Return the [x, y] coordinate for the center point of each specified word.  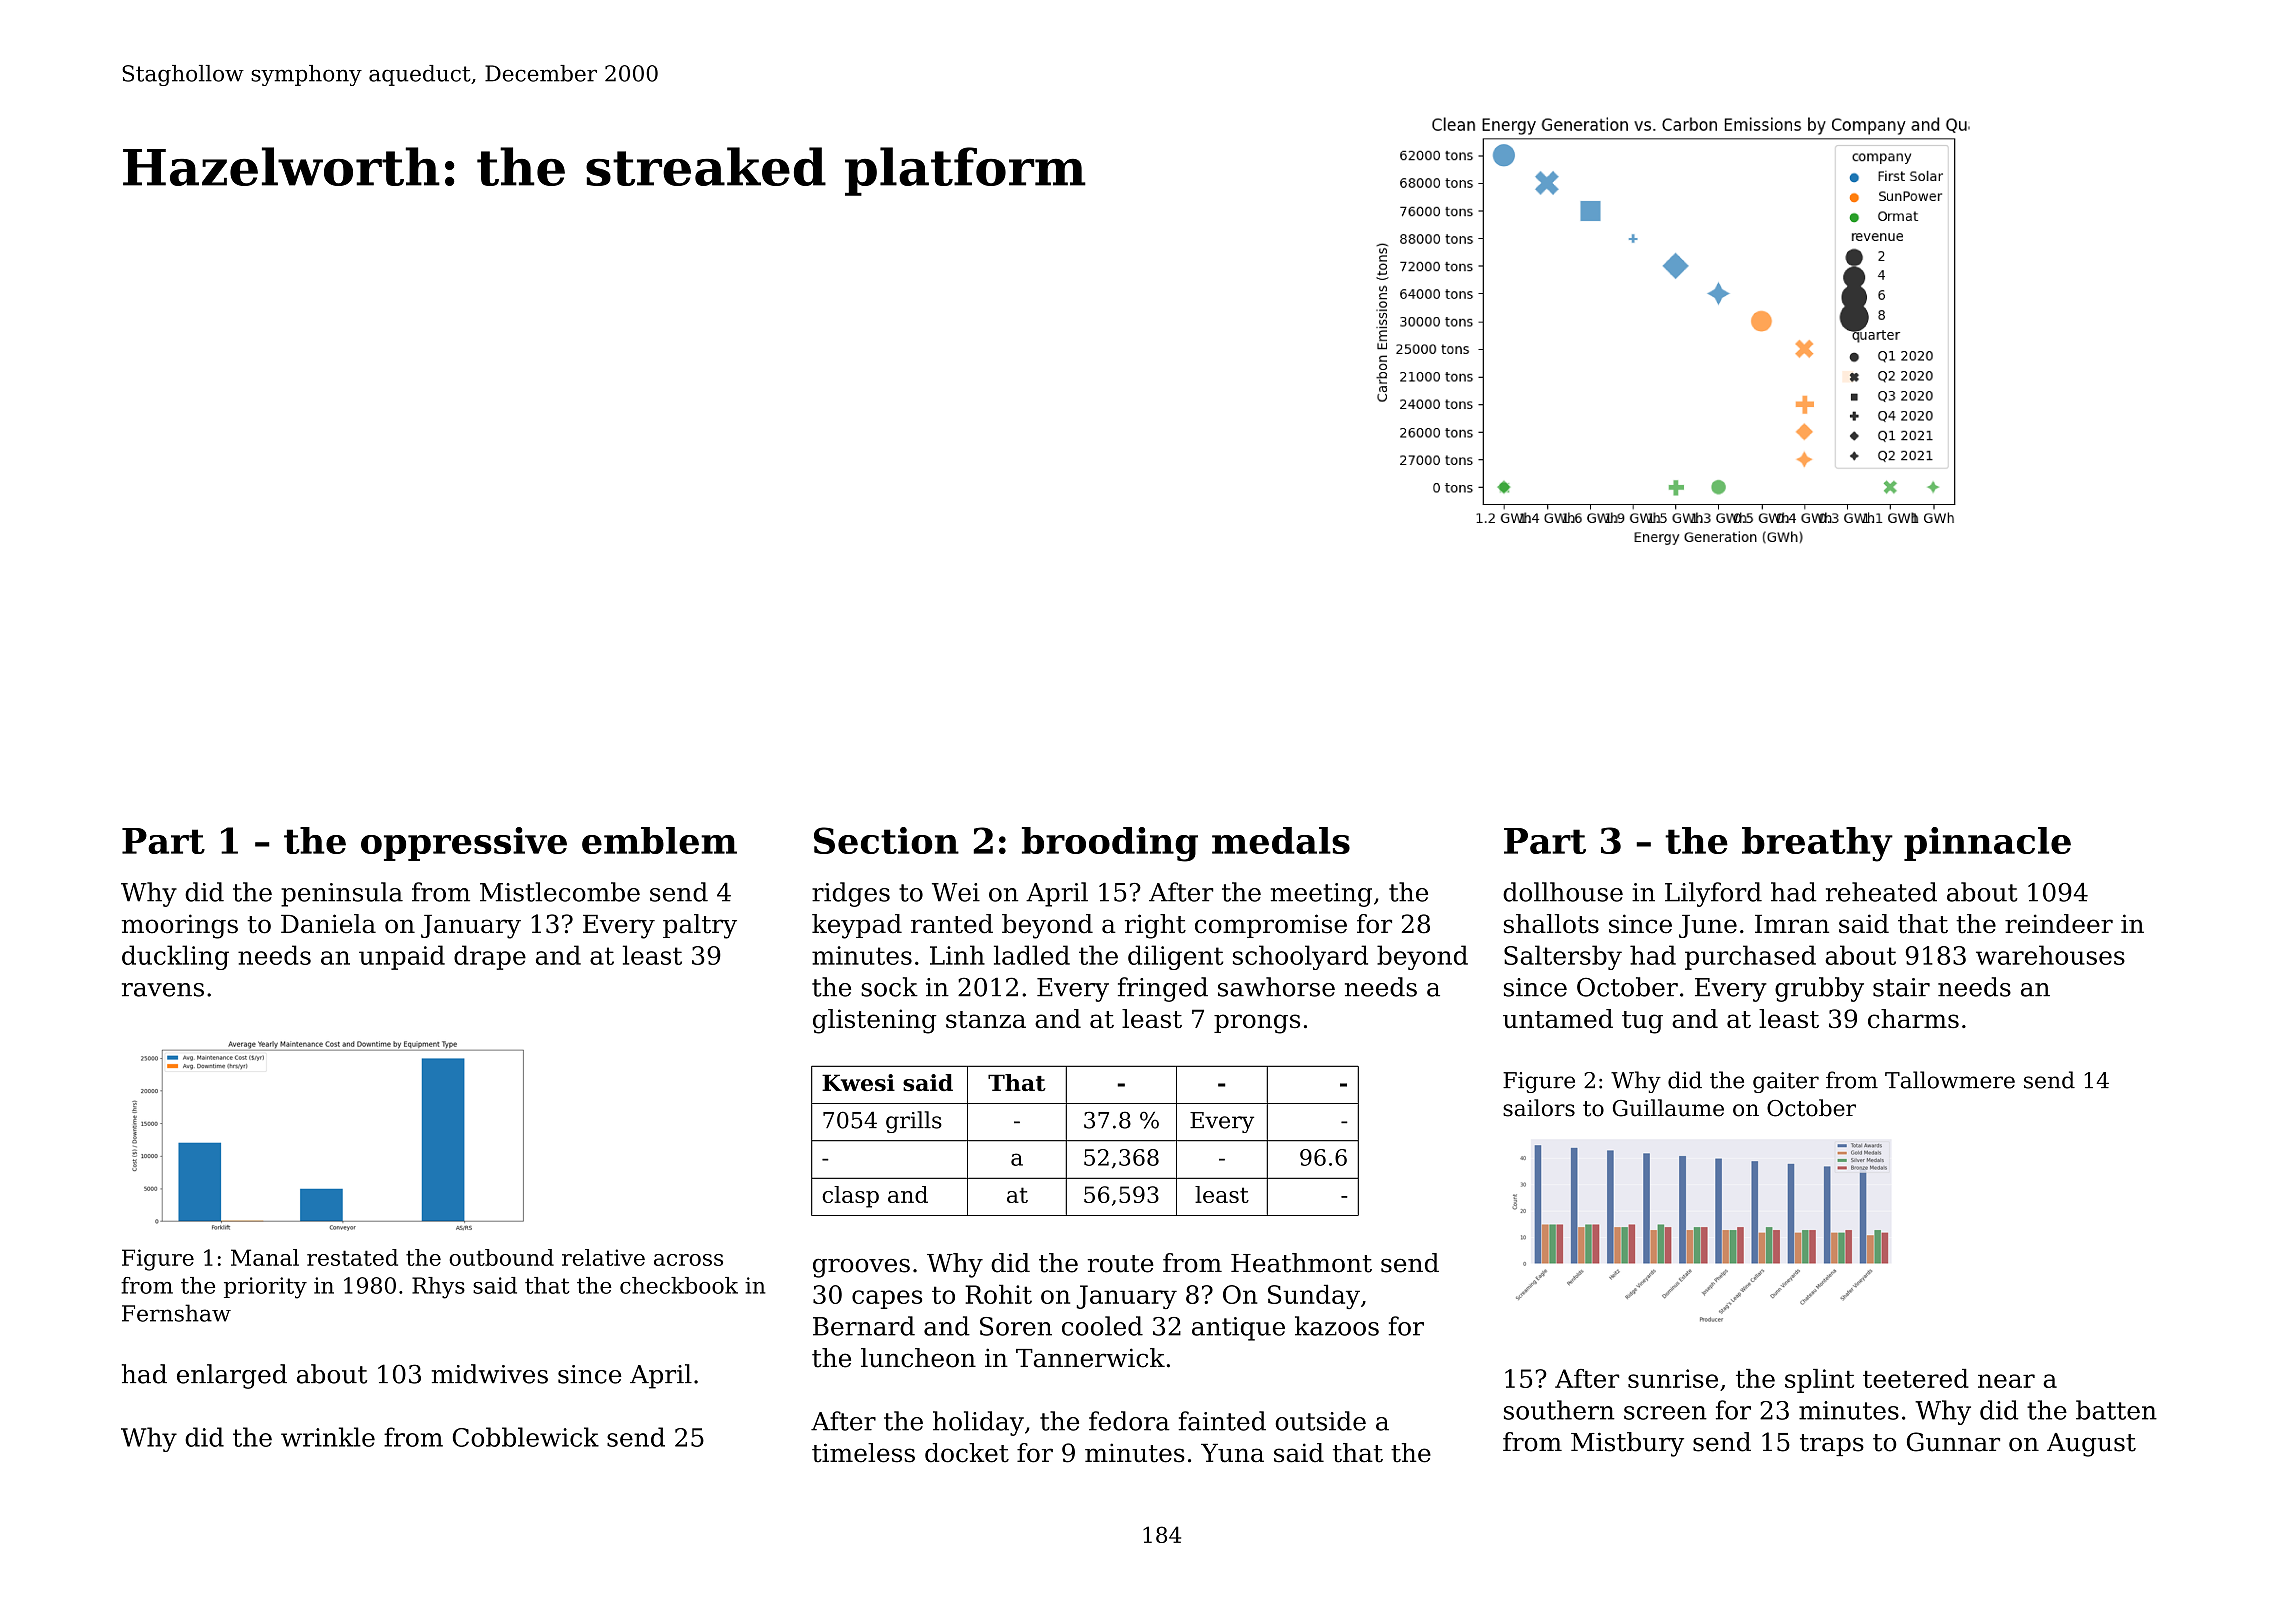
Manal [265, 1257]
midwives [490, 1374]
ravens [163, 990]
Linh [957, 955]
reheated [1881, 892]
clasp [850, 1197]
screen [1665, 1413]
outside [1320, 1421]
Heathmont [1301, 1263]
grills [914, 1122]
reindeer [2059, 924]
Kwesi [858, 1082]
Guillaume [1668, 1108]
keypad [857, 926]
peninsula [342, 894]
